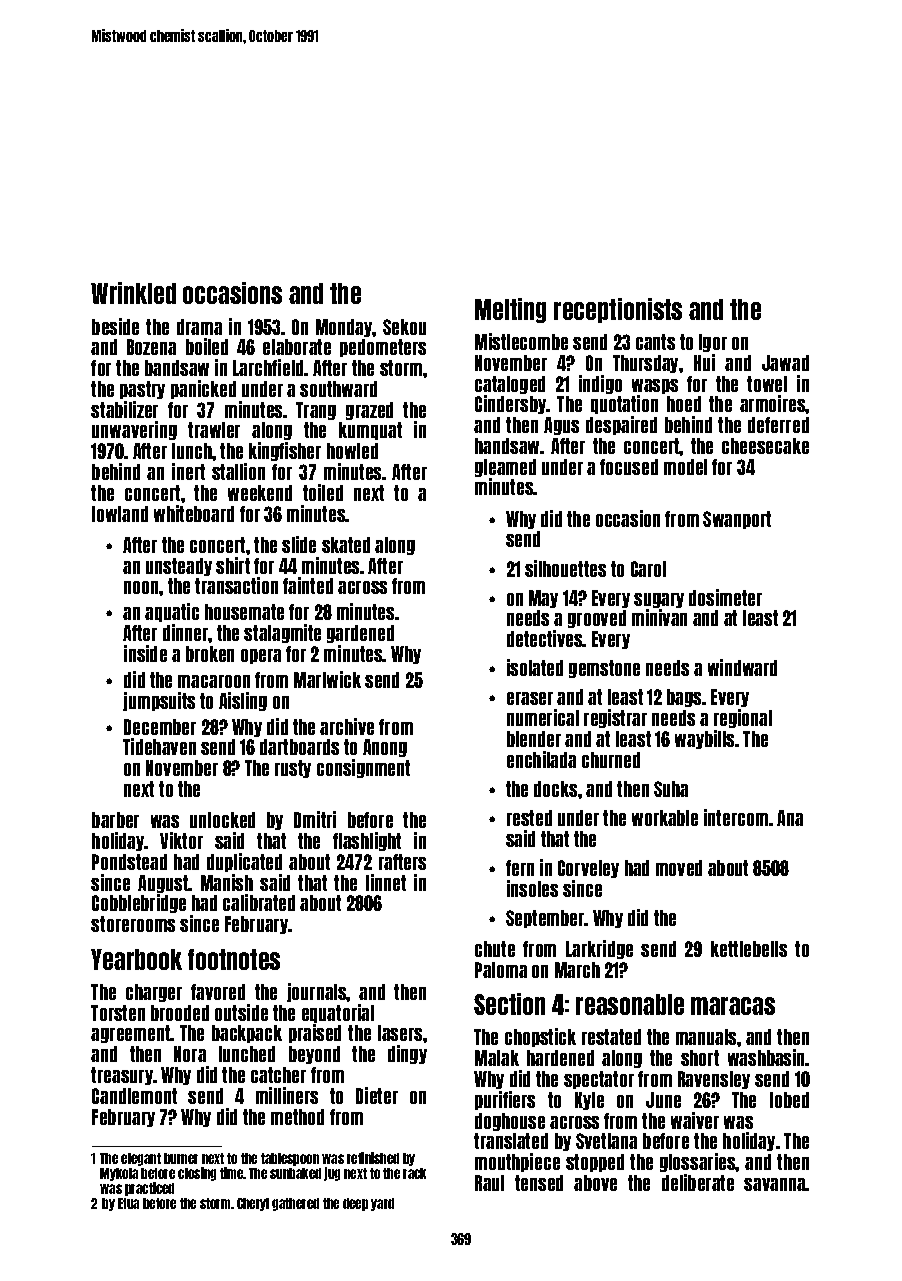 The image size is (902, 1281). I want to click on Monday, so click(344, 328).
